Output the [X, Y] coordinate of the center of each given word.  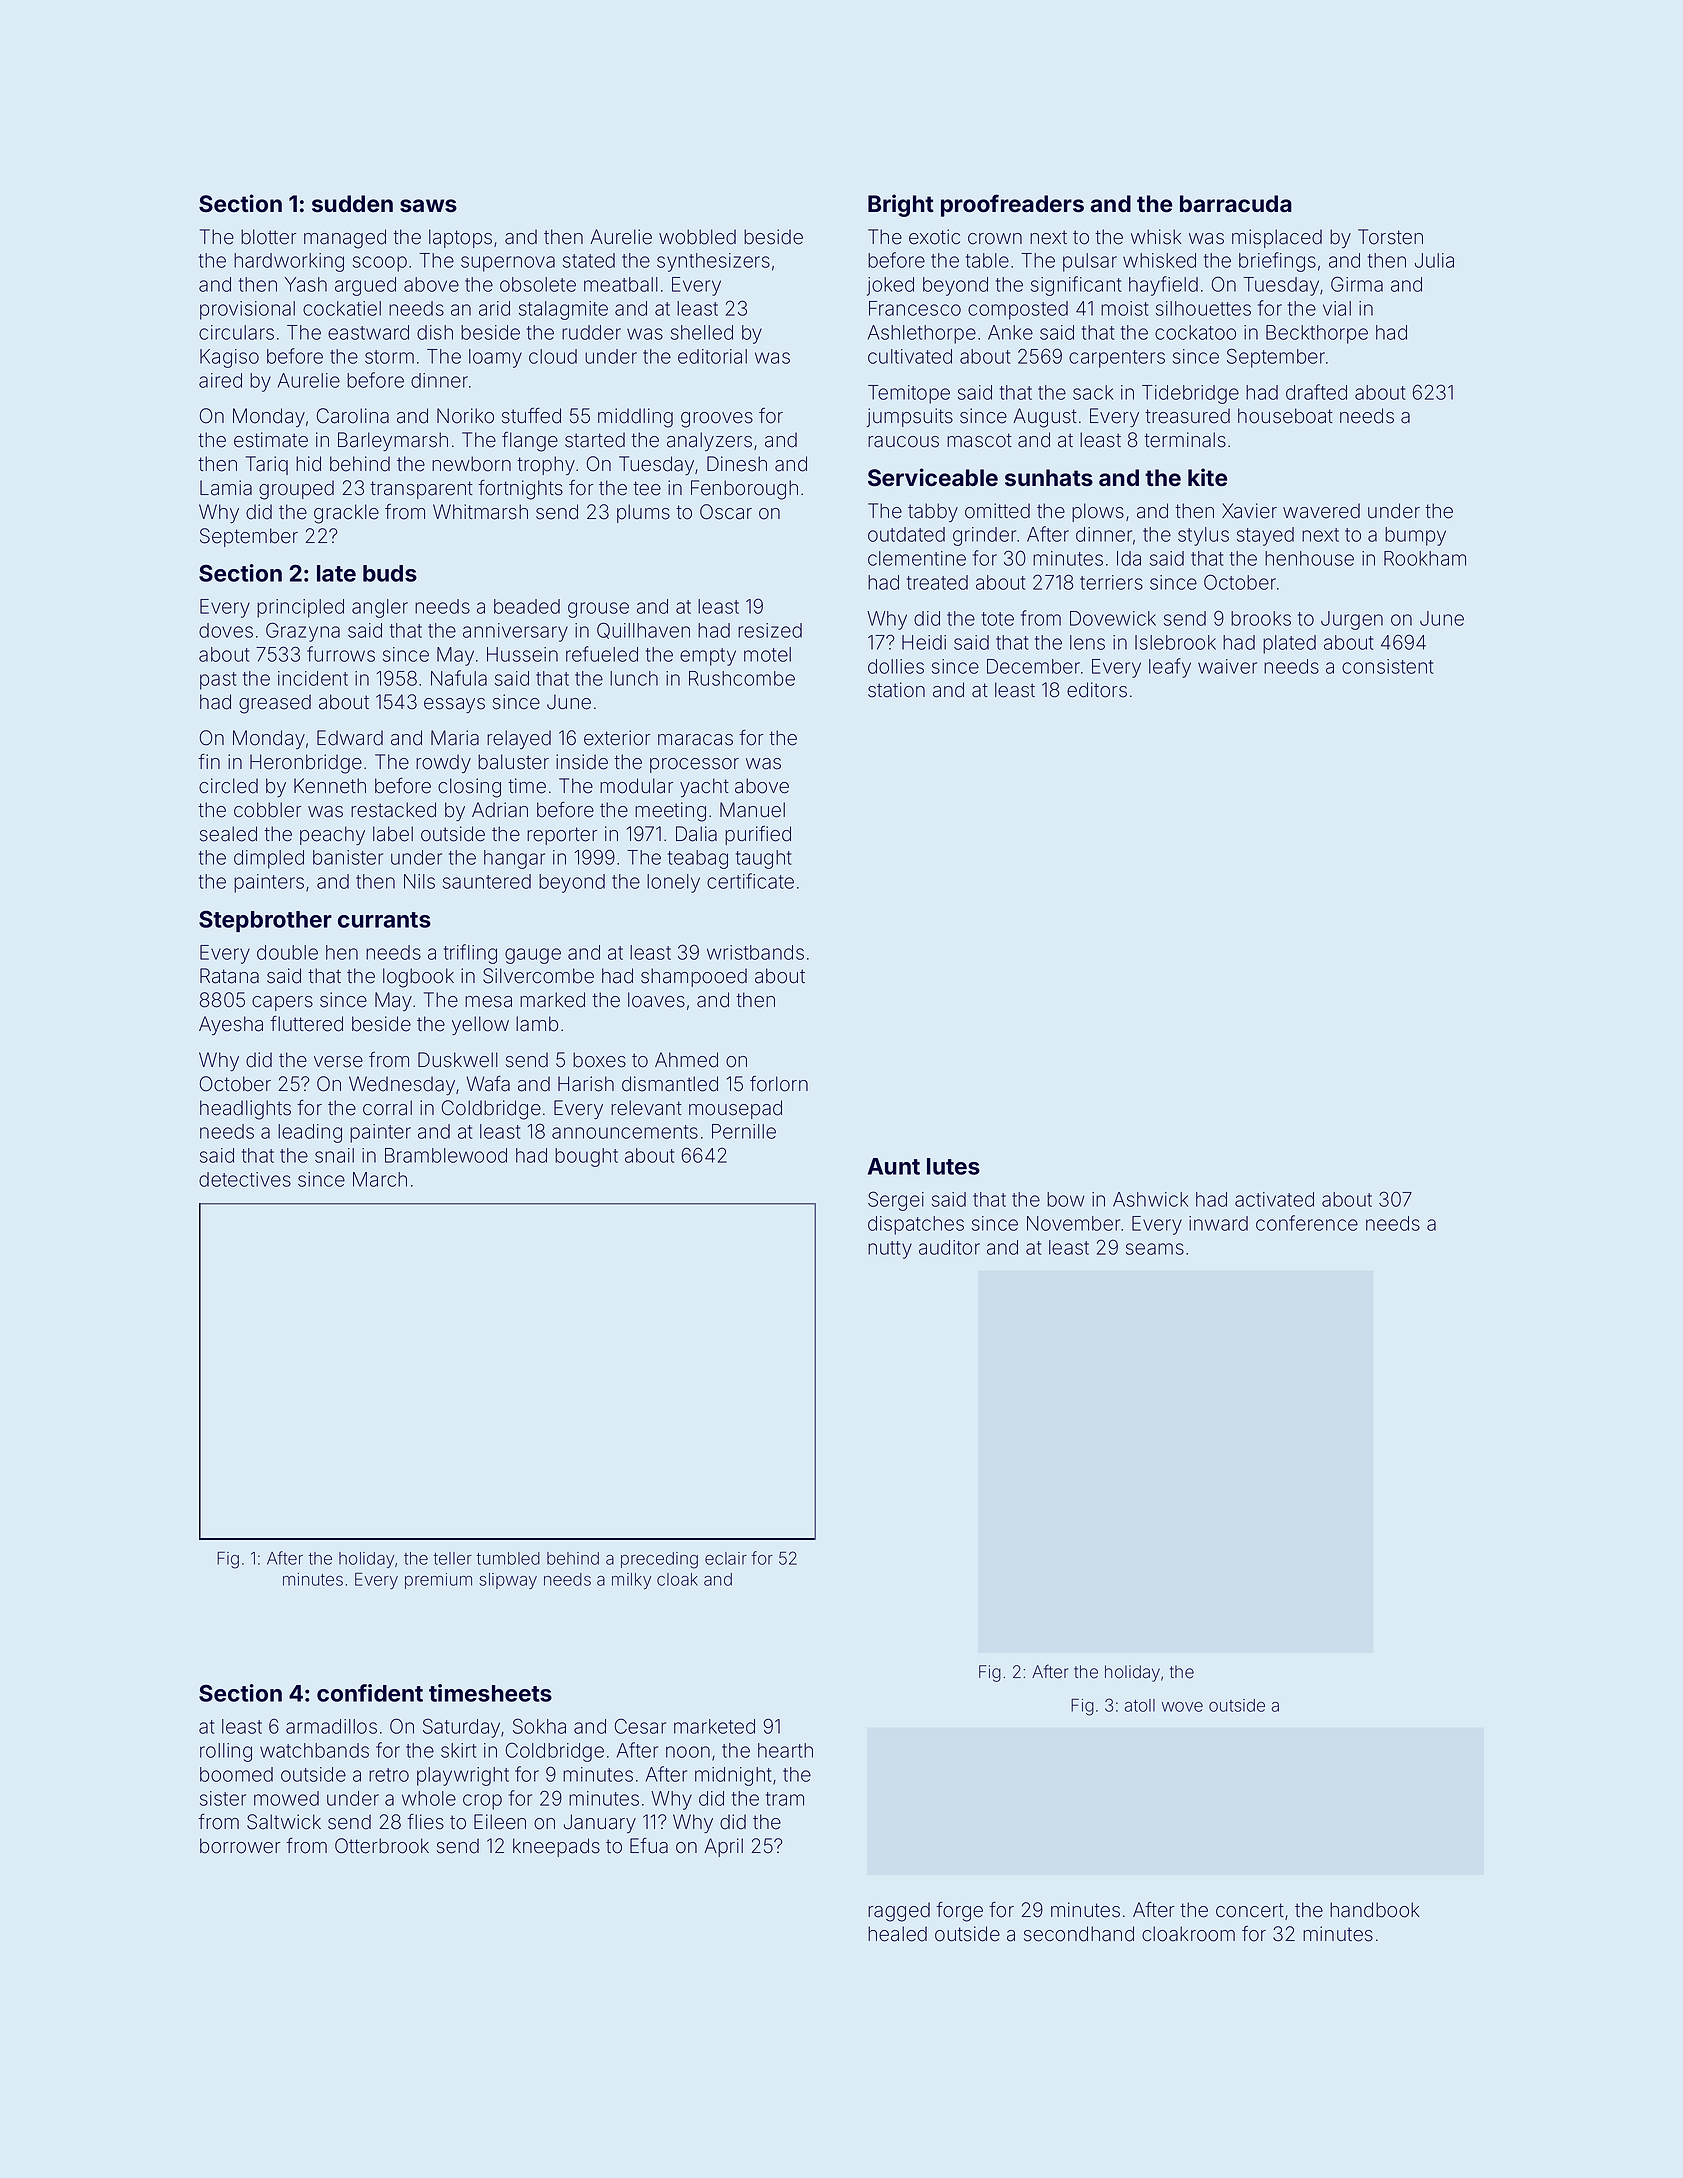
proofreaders [1012, 205]
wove [1182, 1707]
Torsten [1390, 237]
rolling [226, 1752]
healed [897, 1934]
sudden [352, 204]
